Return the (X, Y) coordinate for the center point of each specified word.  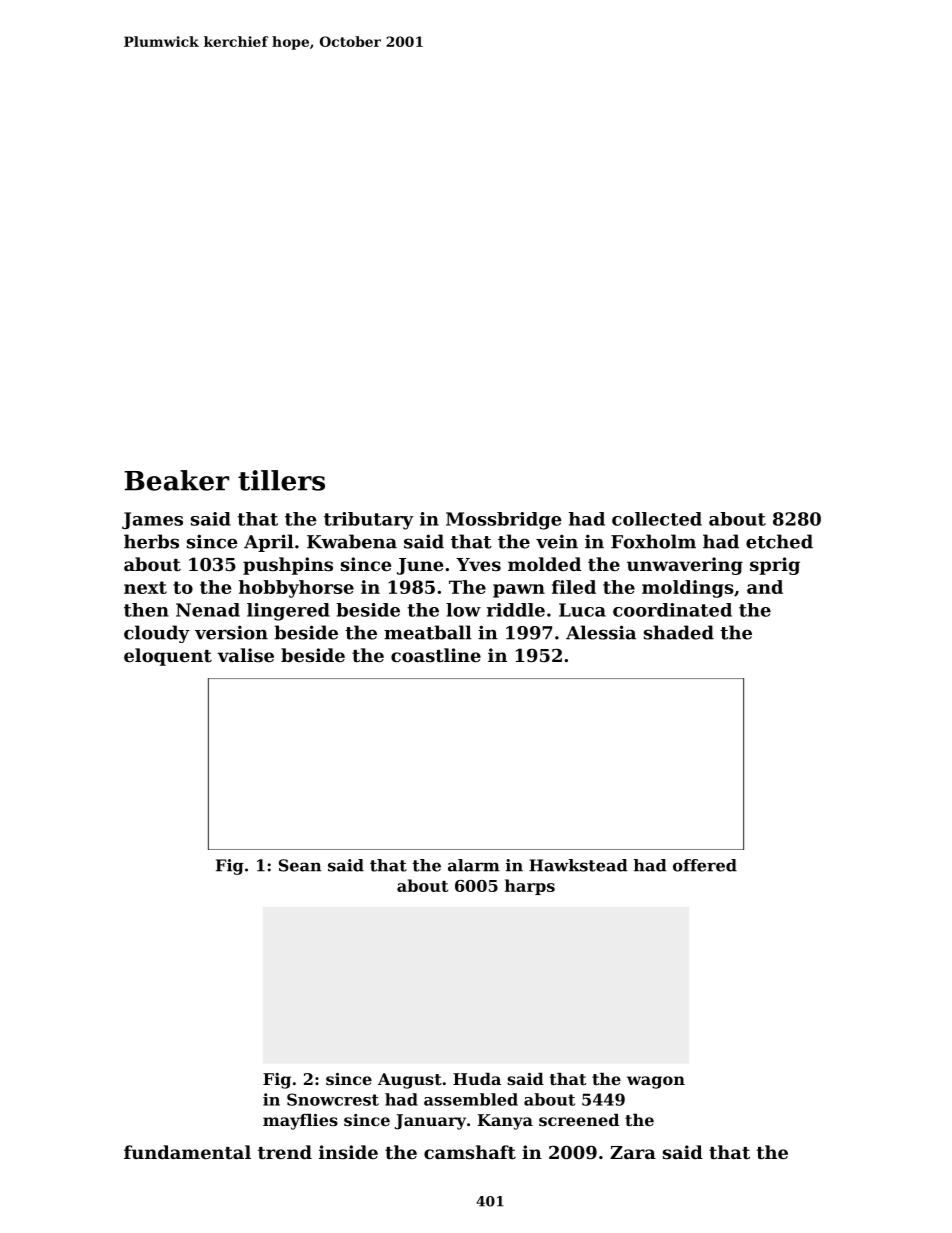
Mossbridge (503, 521)
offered (705, 865)
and (765, 587)
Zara (633, 1152)
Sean (300, 865)
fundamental (187, 1152)
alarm (474, 865)
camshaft (470, 1152)
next (145, 587)
